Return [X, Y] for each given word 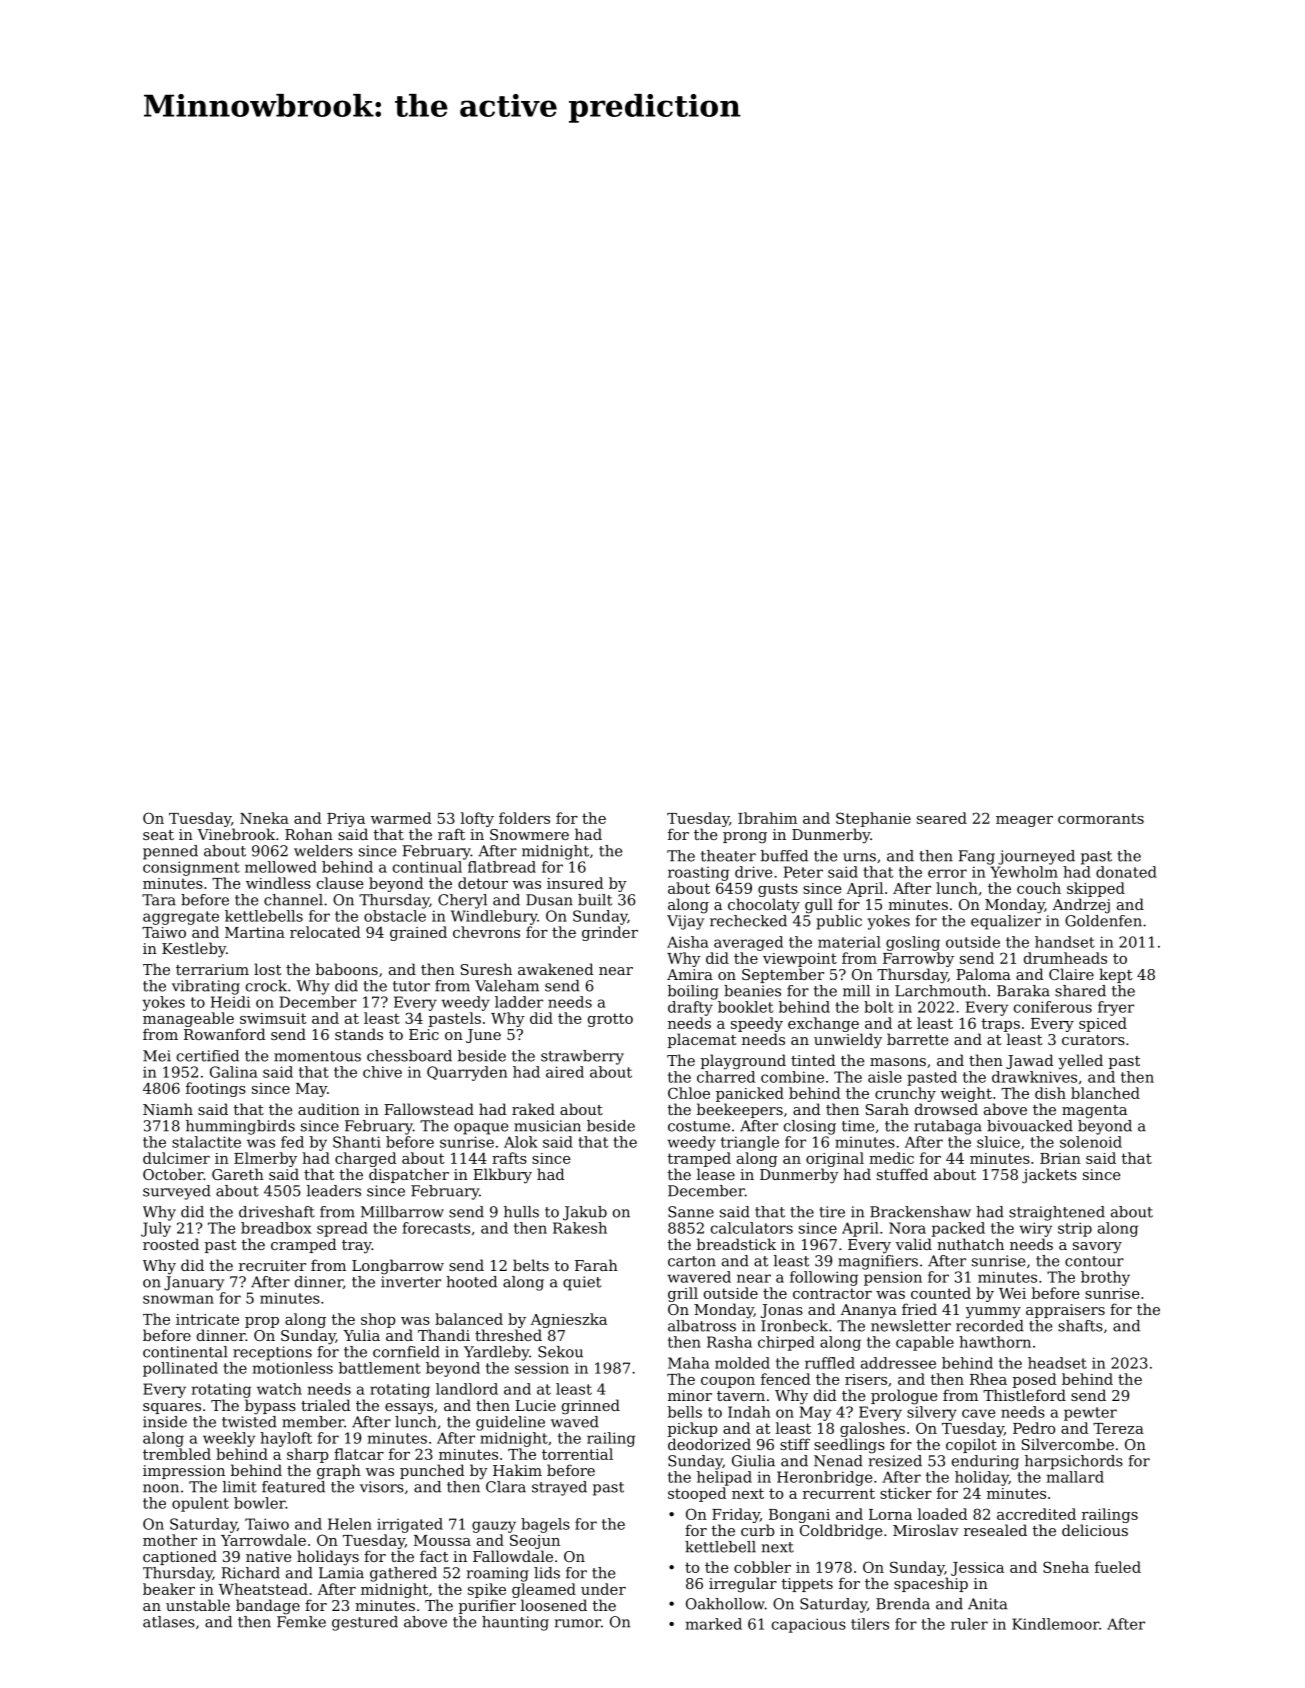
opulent [200, 1504]
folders [524, 818]
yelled [1080, 1062]
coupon [728, 1382]
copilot [971, 1445]
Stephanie [873, 819]
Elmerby [265, 1159]
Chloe [689, 1093]
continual [427, 867]
